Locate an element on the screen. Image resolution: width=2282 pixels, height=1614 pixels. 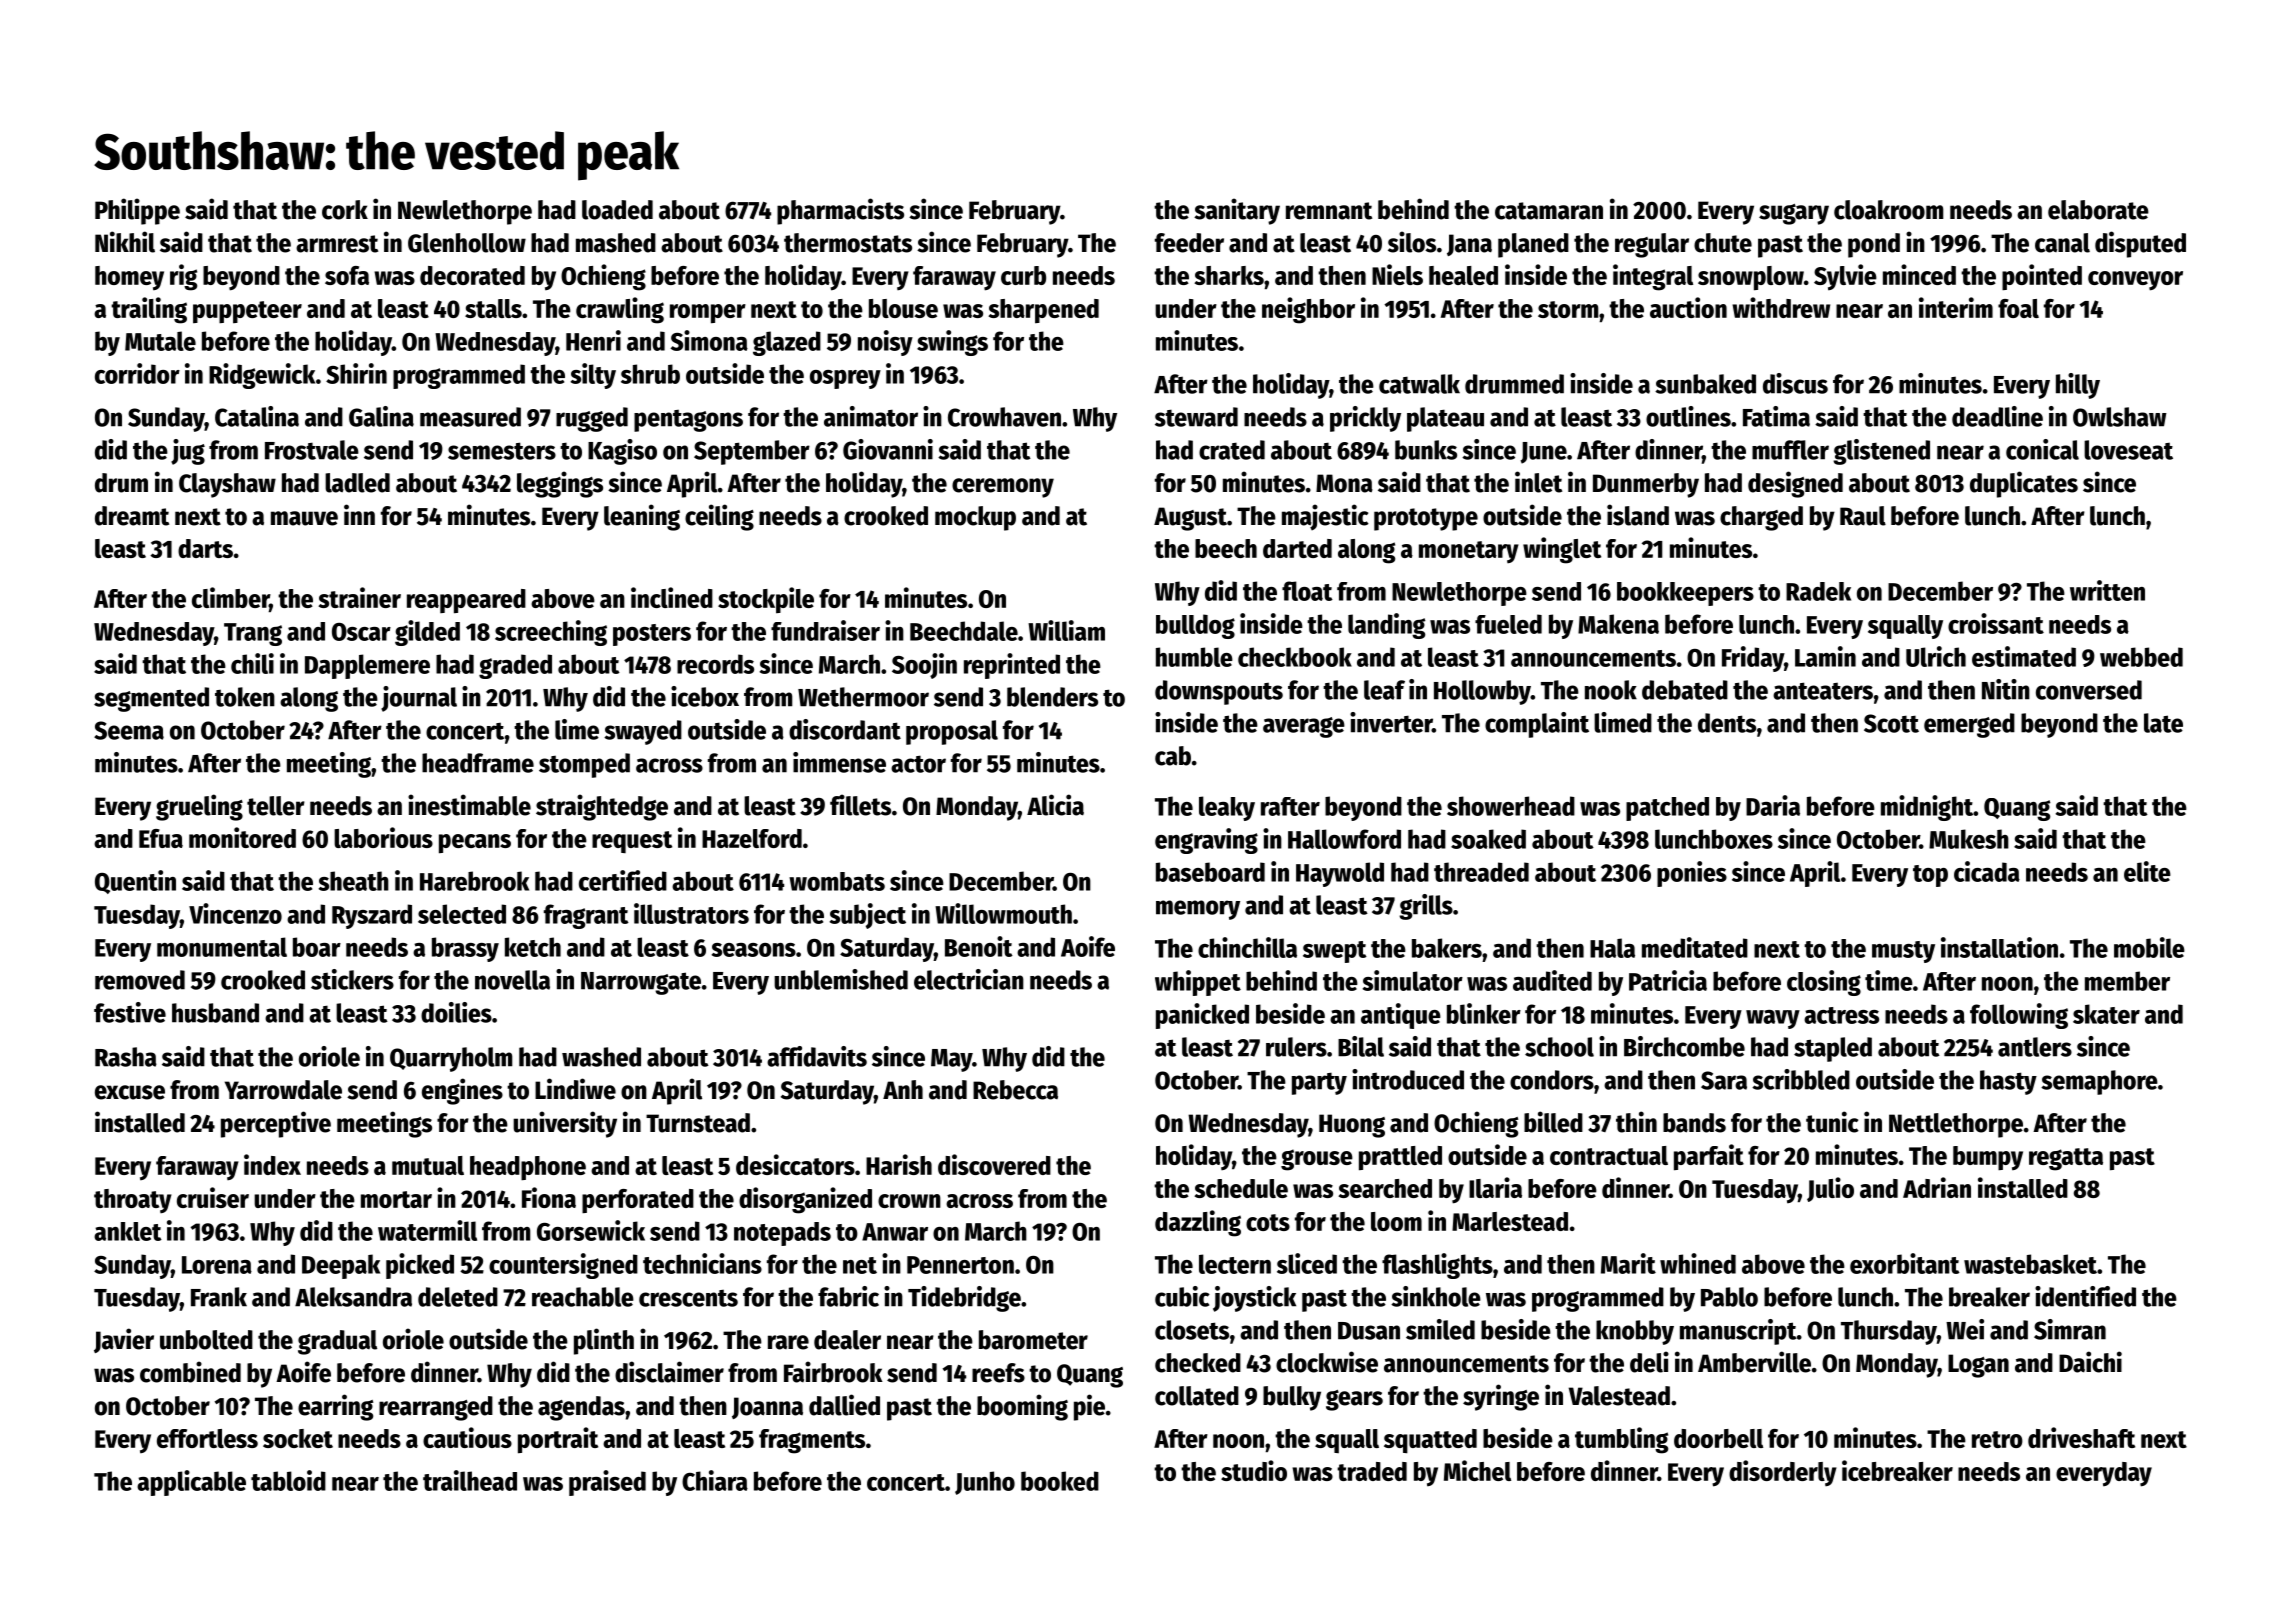
patched is located at coordinates (1667, 809).
